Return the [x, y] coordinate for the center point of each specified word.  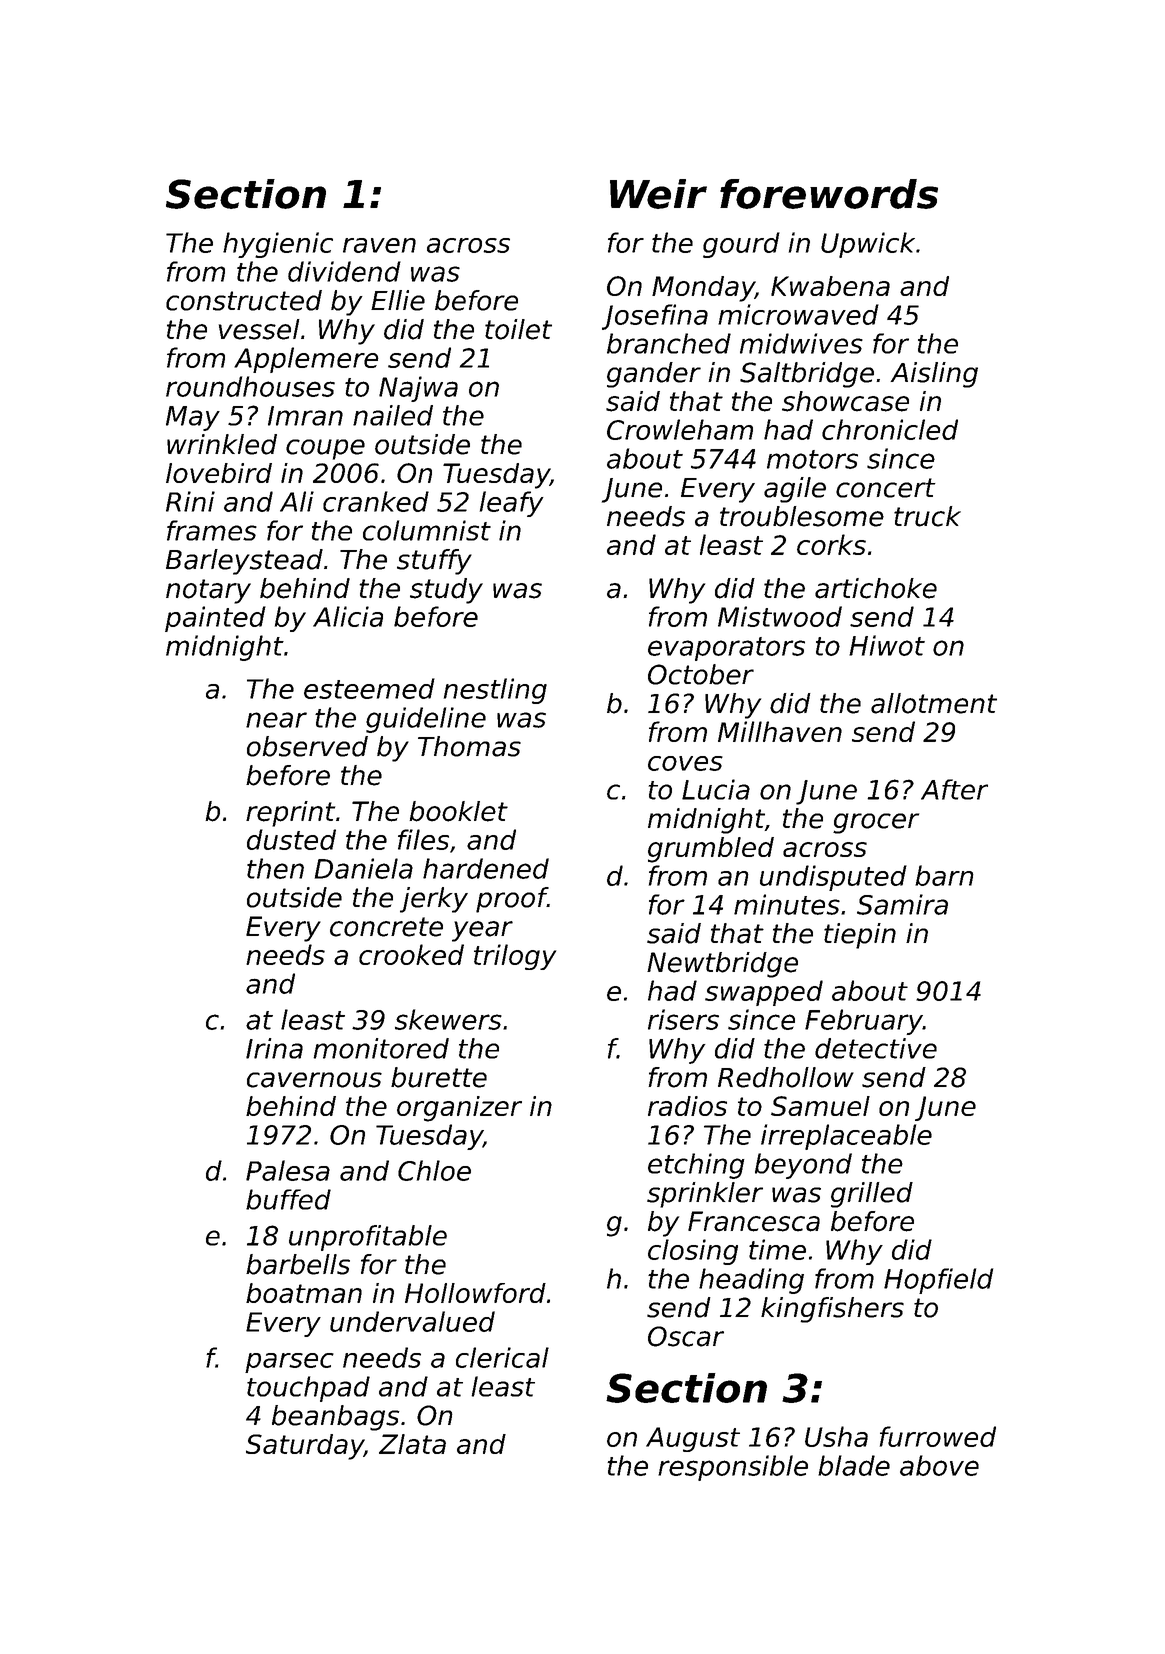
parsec [289, 1363]
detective [876, 1048]
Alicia [348, 616]
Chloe [434, 1170]
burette [439, 1077]
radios [687, 1106]
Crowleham [680, 429]
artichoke [876, 588]
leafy [512, 504]
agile [795, 490]
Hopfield [938, 1281]
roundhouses [250, 386]
